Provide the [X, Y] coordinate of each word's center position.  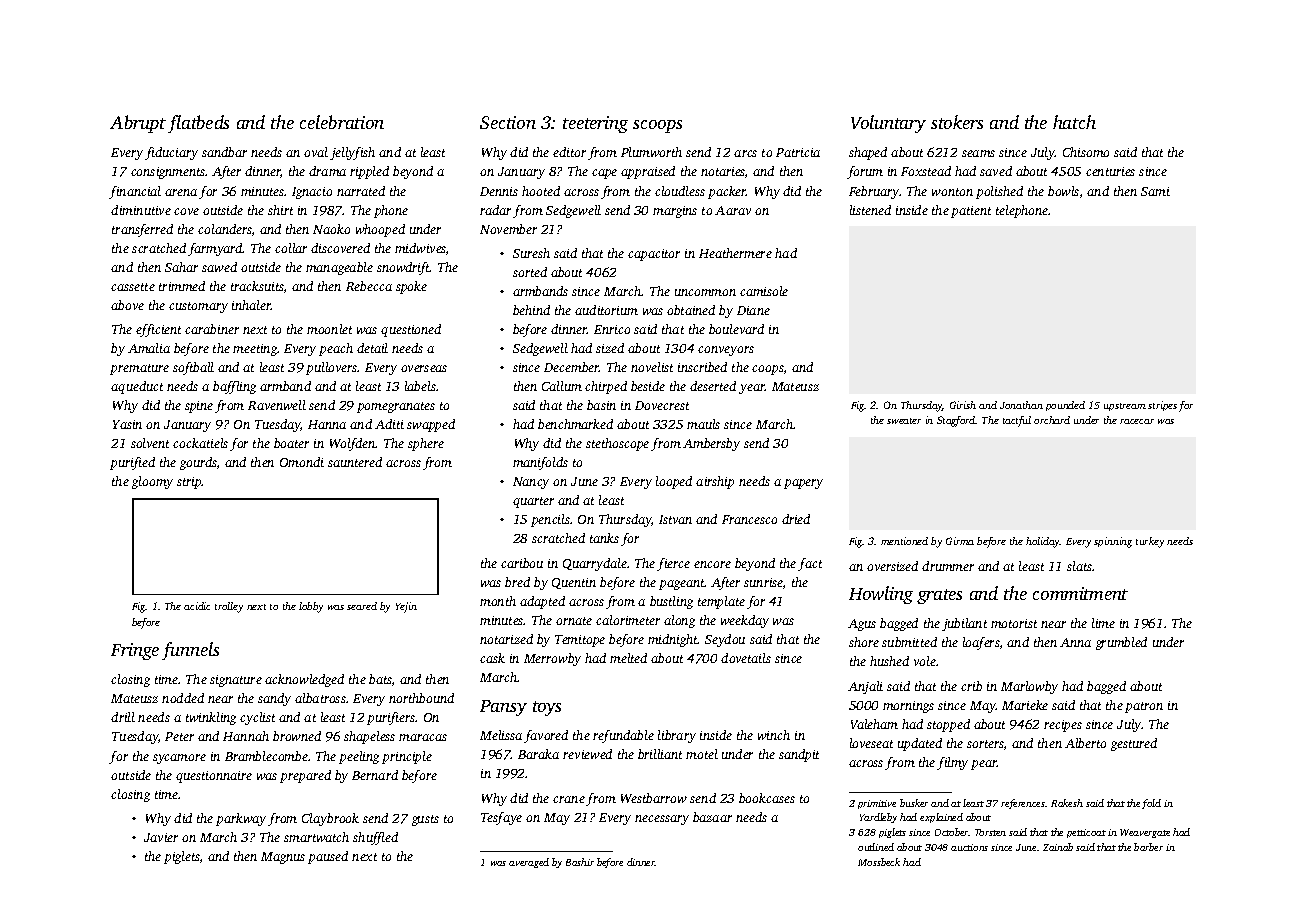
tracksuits [257, 286]
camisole [764, 291]
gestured [1134, 744]
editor [569, 152]
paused [328, 857]
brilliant [660, 754]
